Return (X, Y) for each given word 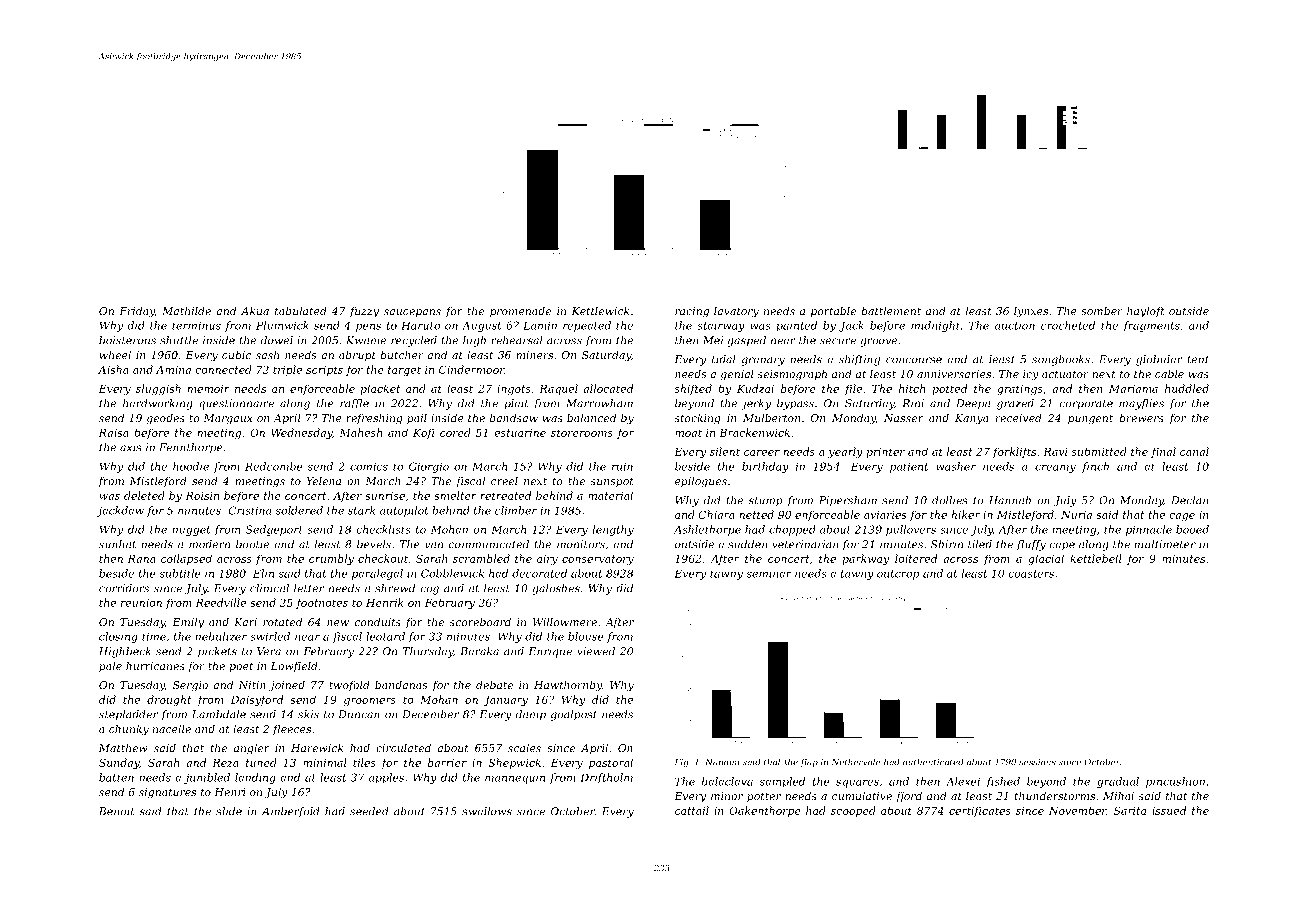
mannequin (515, 779)
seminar (769, 573)
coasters (1031, 574)
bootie (252, 544)
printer (885, 453)
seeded (369, 811)
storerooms (582, 433)
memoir (208, 389)
